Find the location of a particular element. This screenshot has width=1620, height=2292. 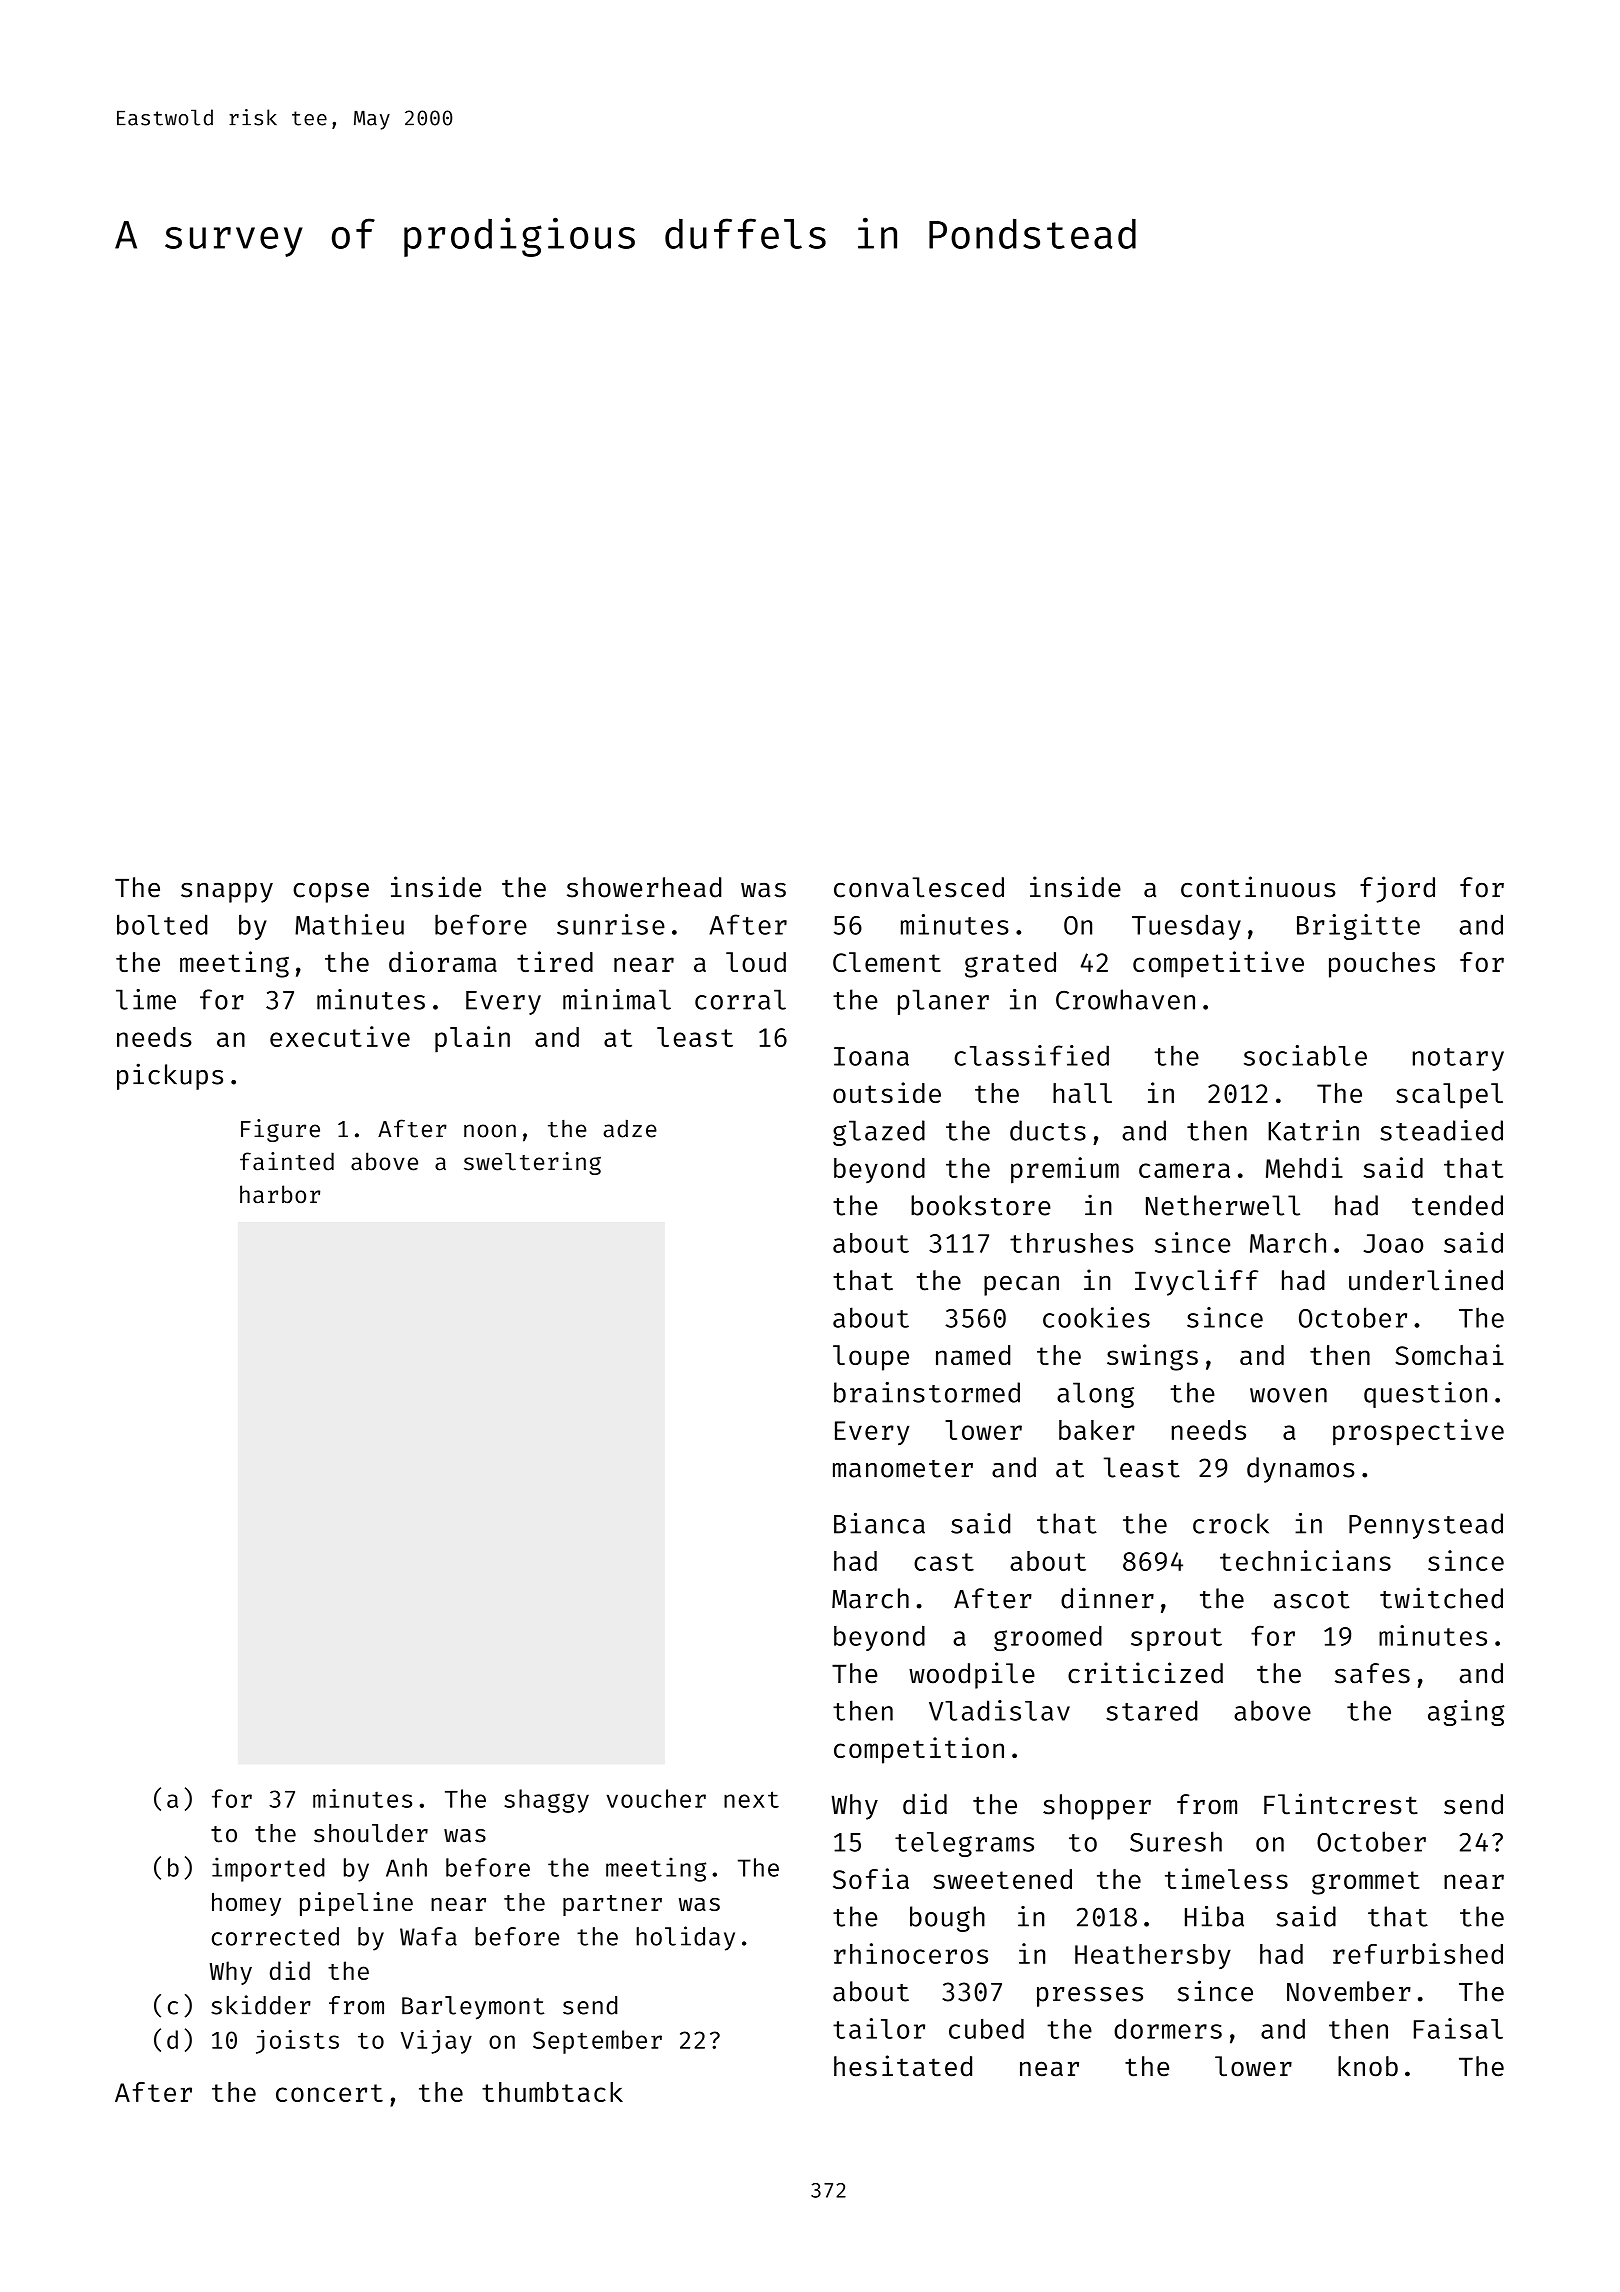

lime is located at coordinates (146, 999).
